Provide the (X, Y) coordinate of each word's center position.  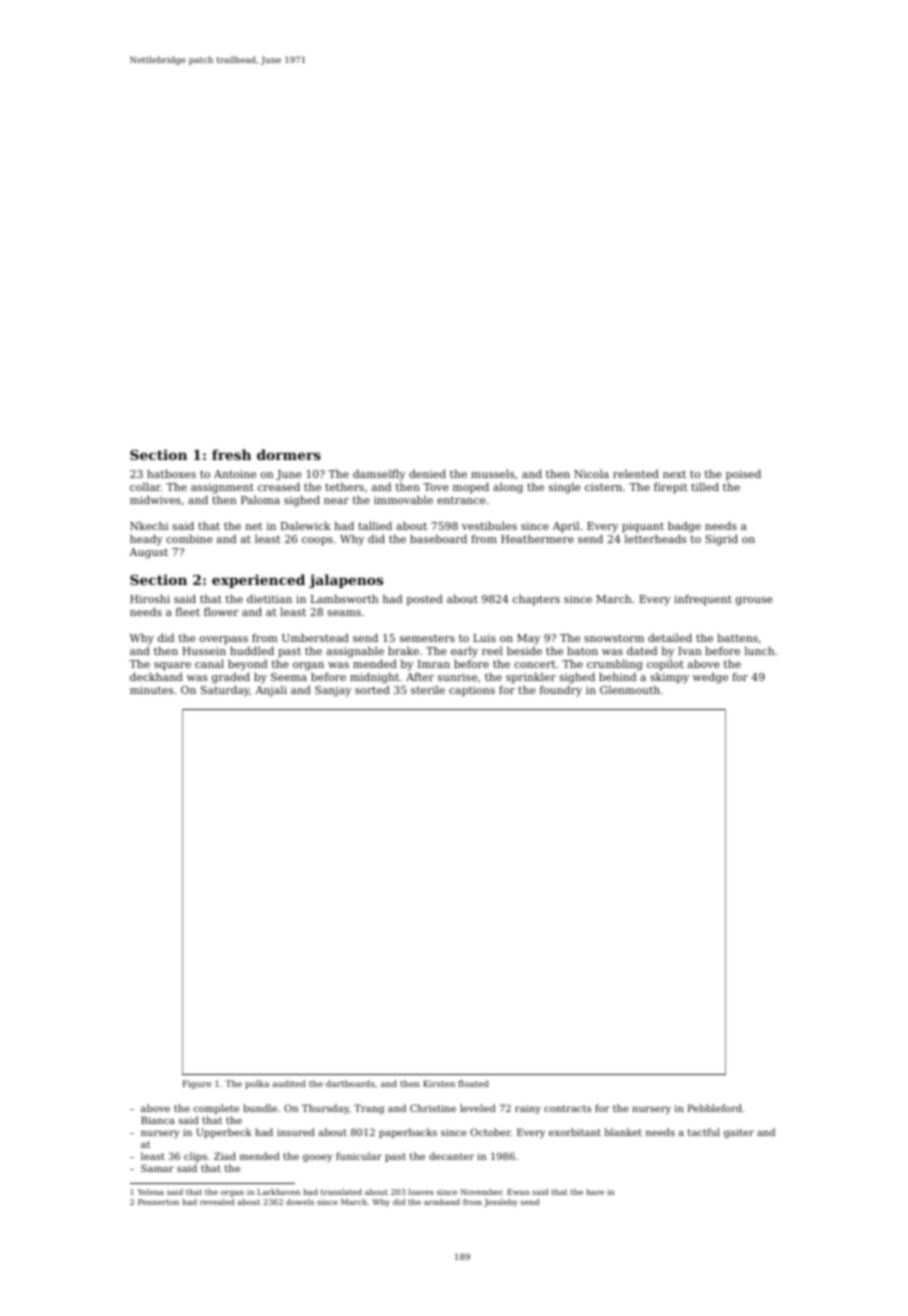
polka (257, 1084)
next (674, 474)
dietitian (269, 598)
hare (595, 1192)
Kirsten (439, 1083)
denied (427, 473)
